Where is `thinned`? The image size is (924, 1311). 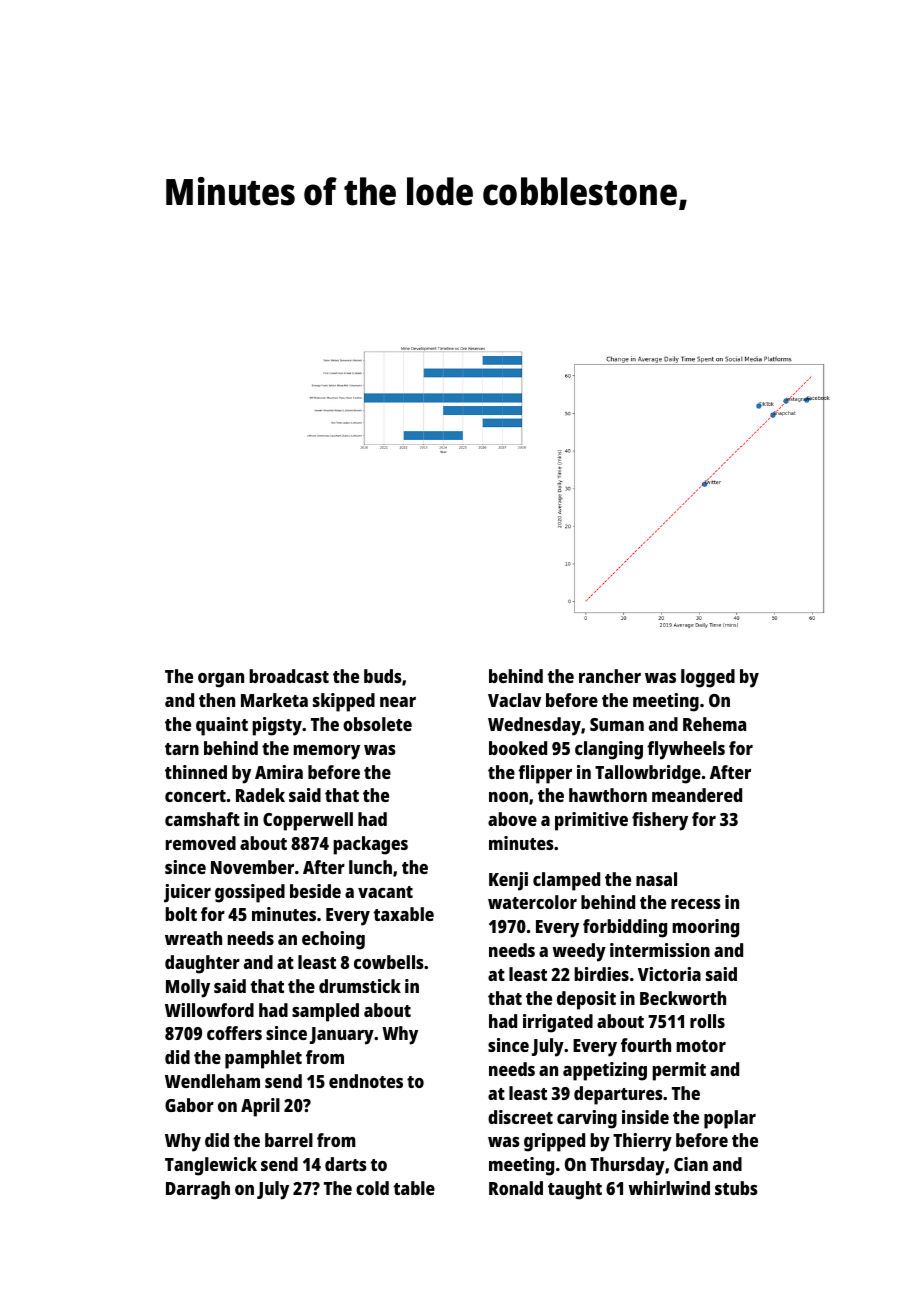
thinned is located at coordinates (196, 772).
